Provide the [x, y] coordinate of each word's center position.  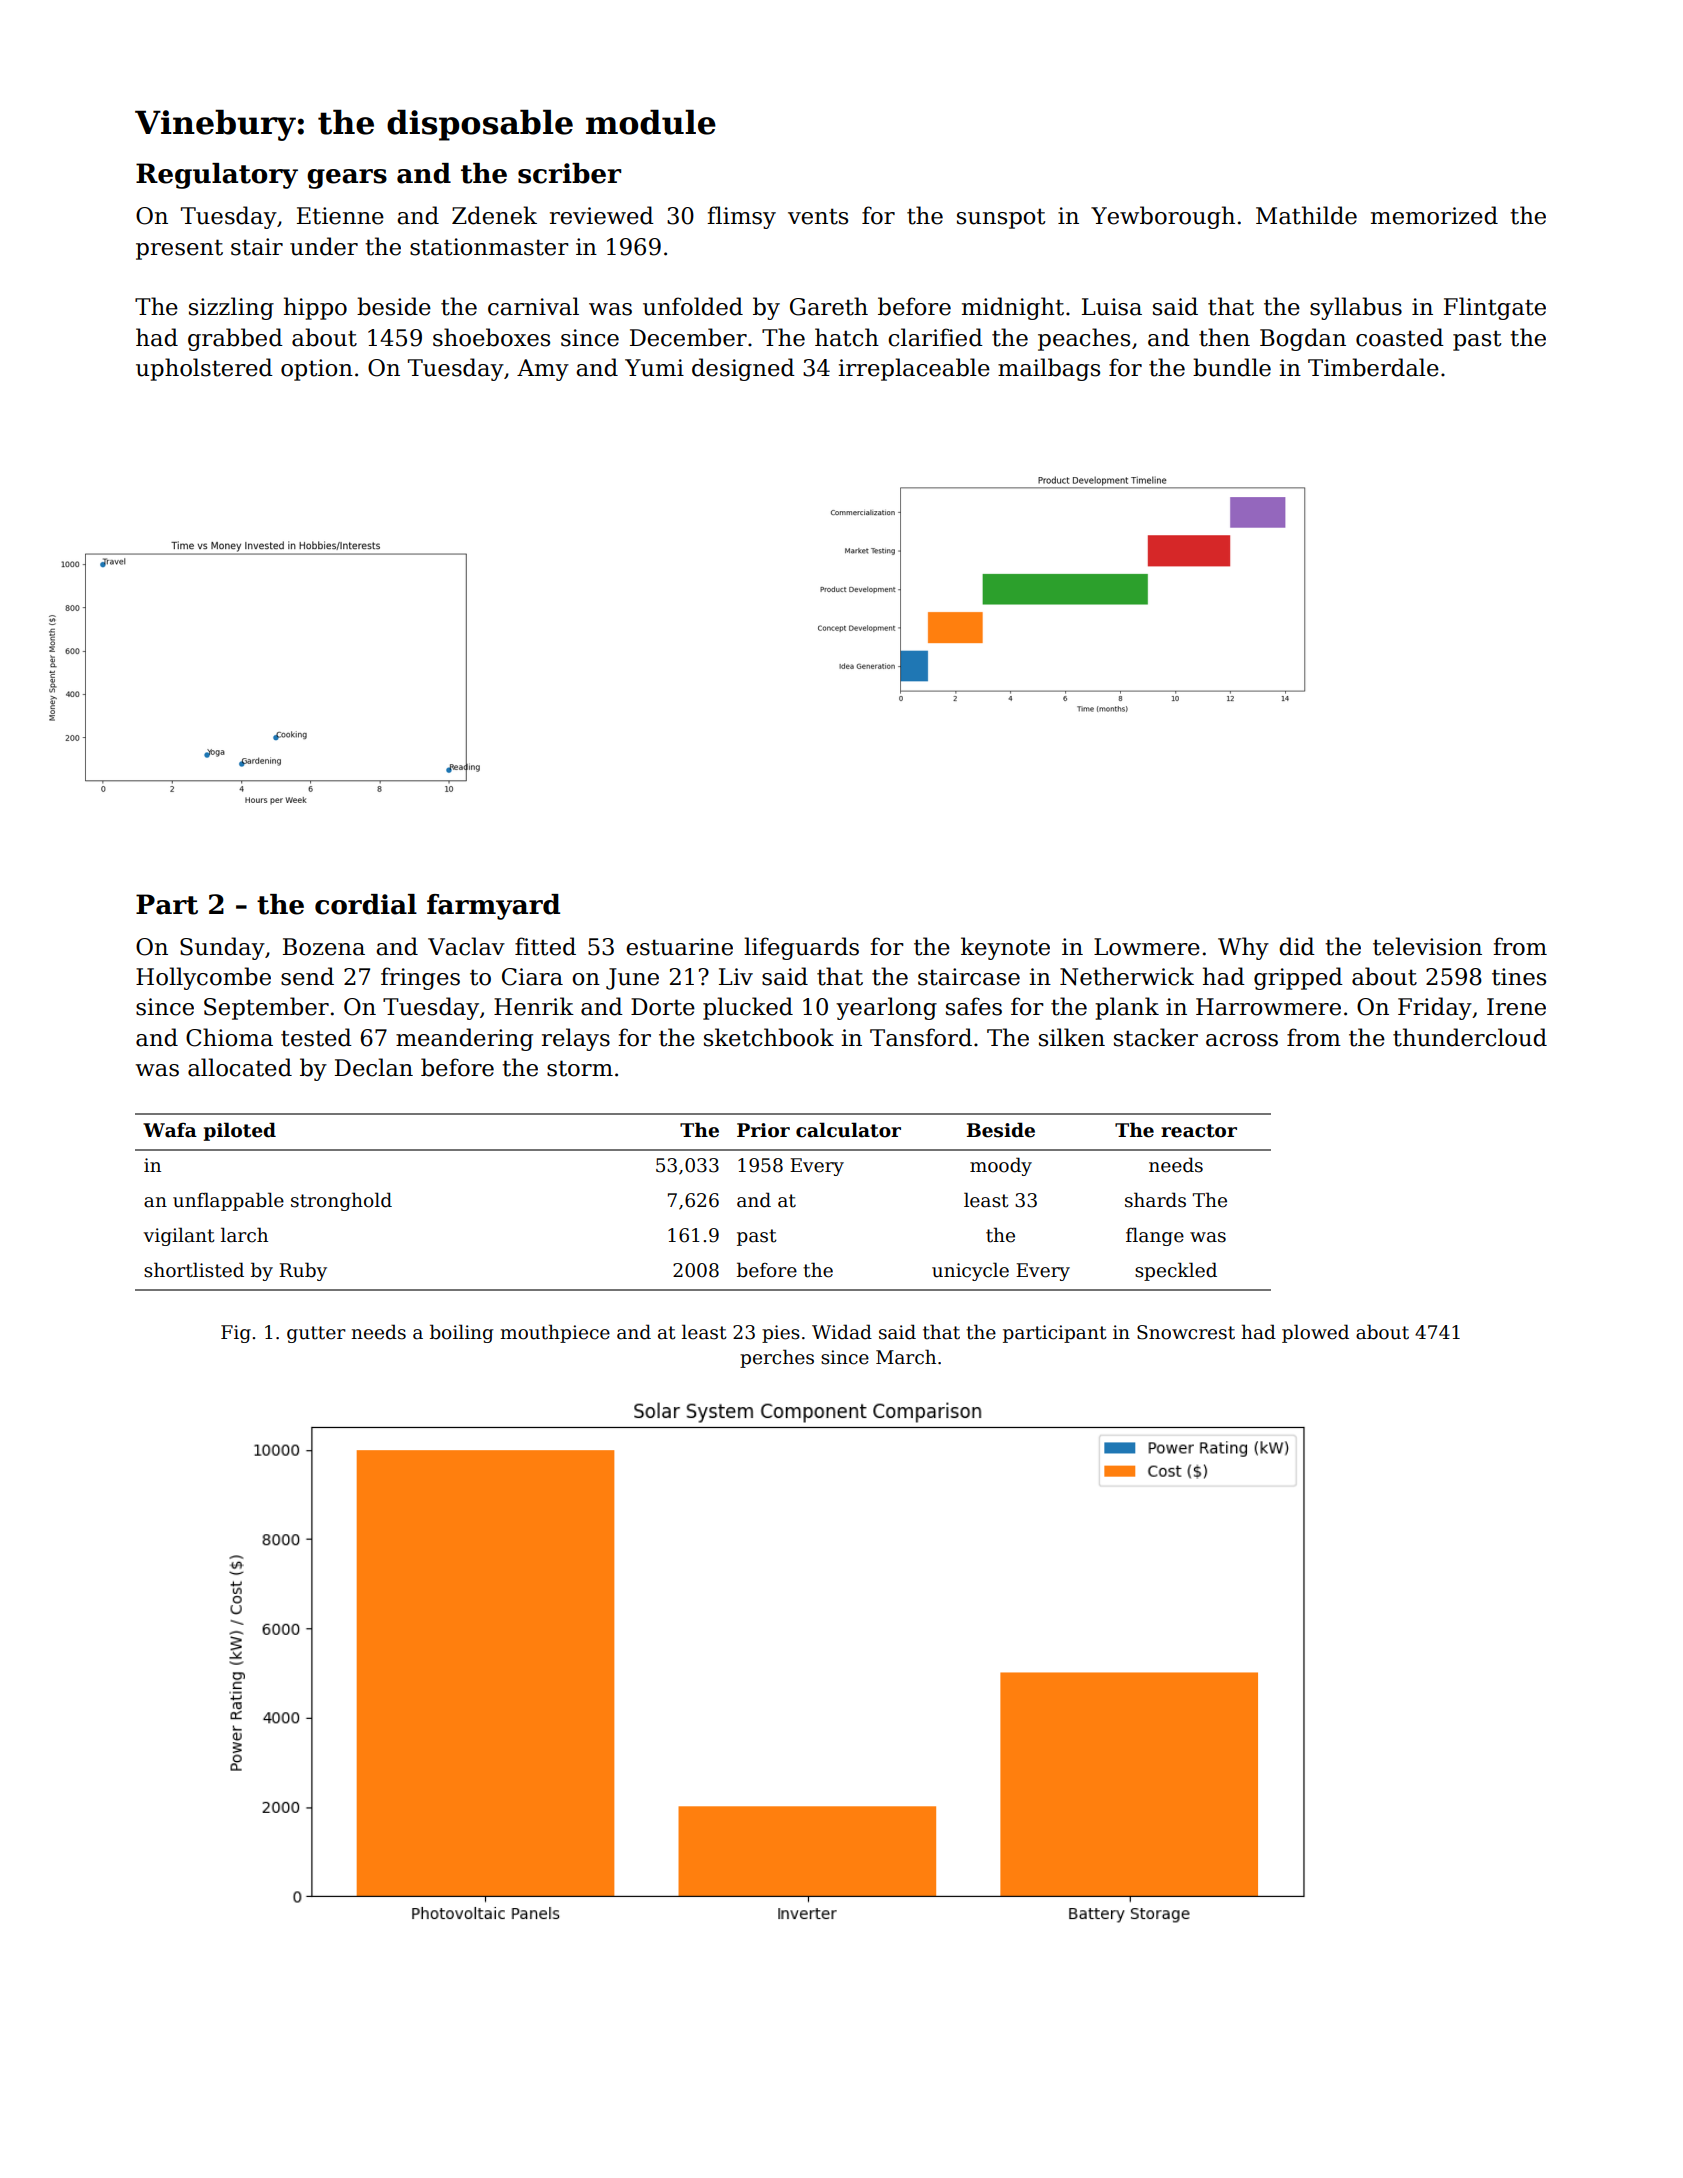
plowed [1315, 1333]
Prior [763, 1130]
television [1427, 946]
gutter [316, 1334]
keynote [1005, 948]
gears [347, 179]
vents [818, 216]
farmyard [493, 907]
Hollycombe [203, 978]
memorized [1434, 215]
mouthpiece [555, 1333]
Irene [1516, 1007]
